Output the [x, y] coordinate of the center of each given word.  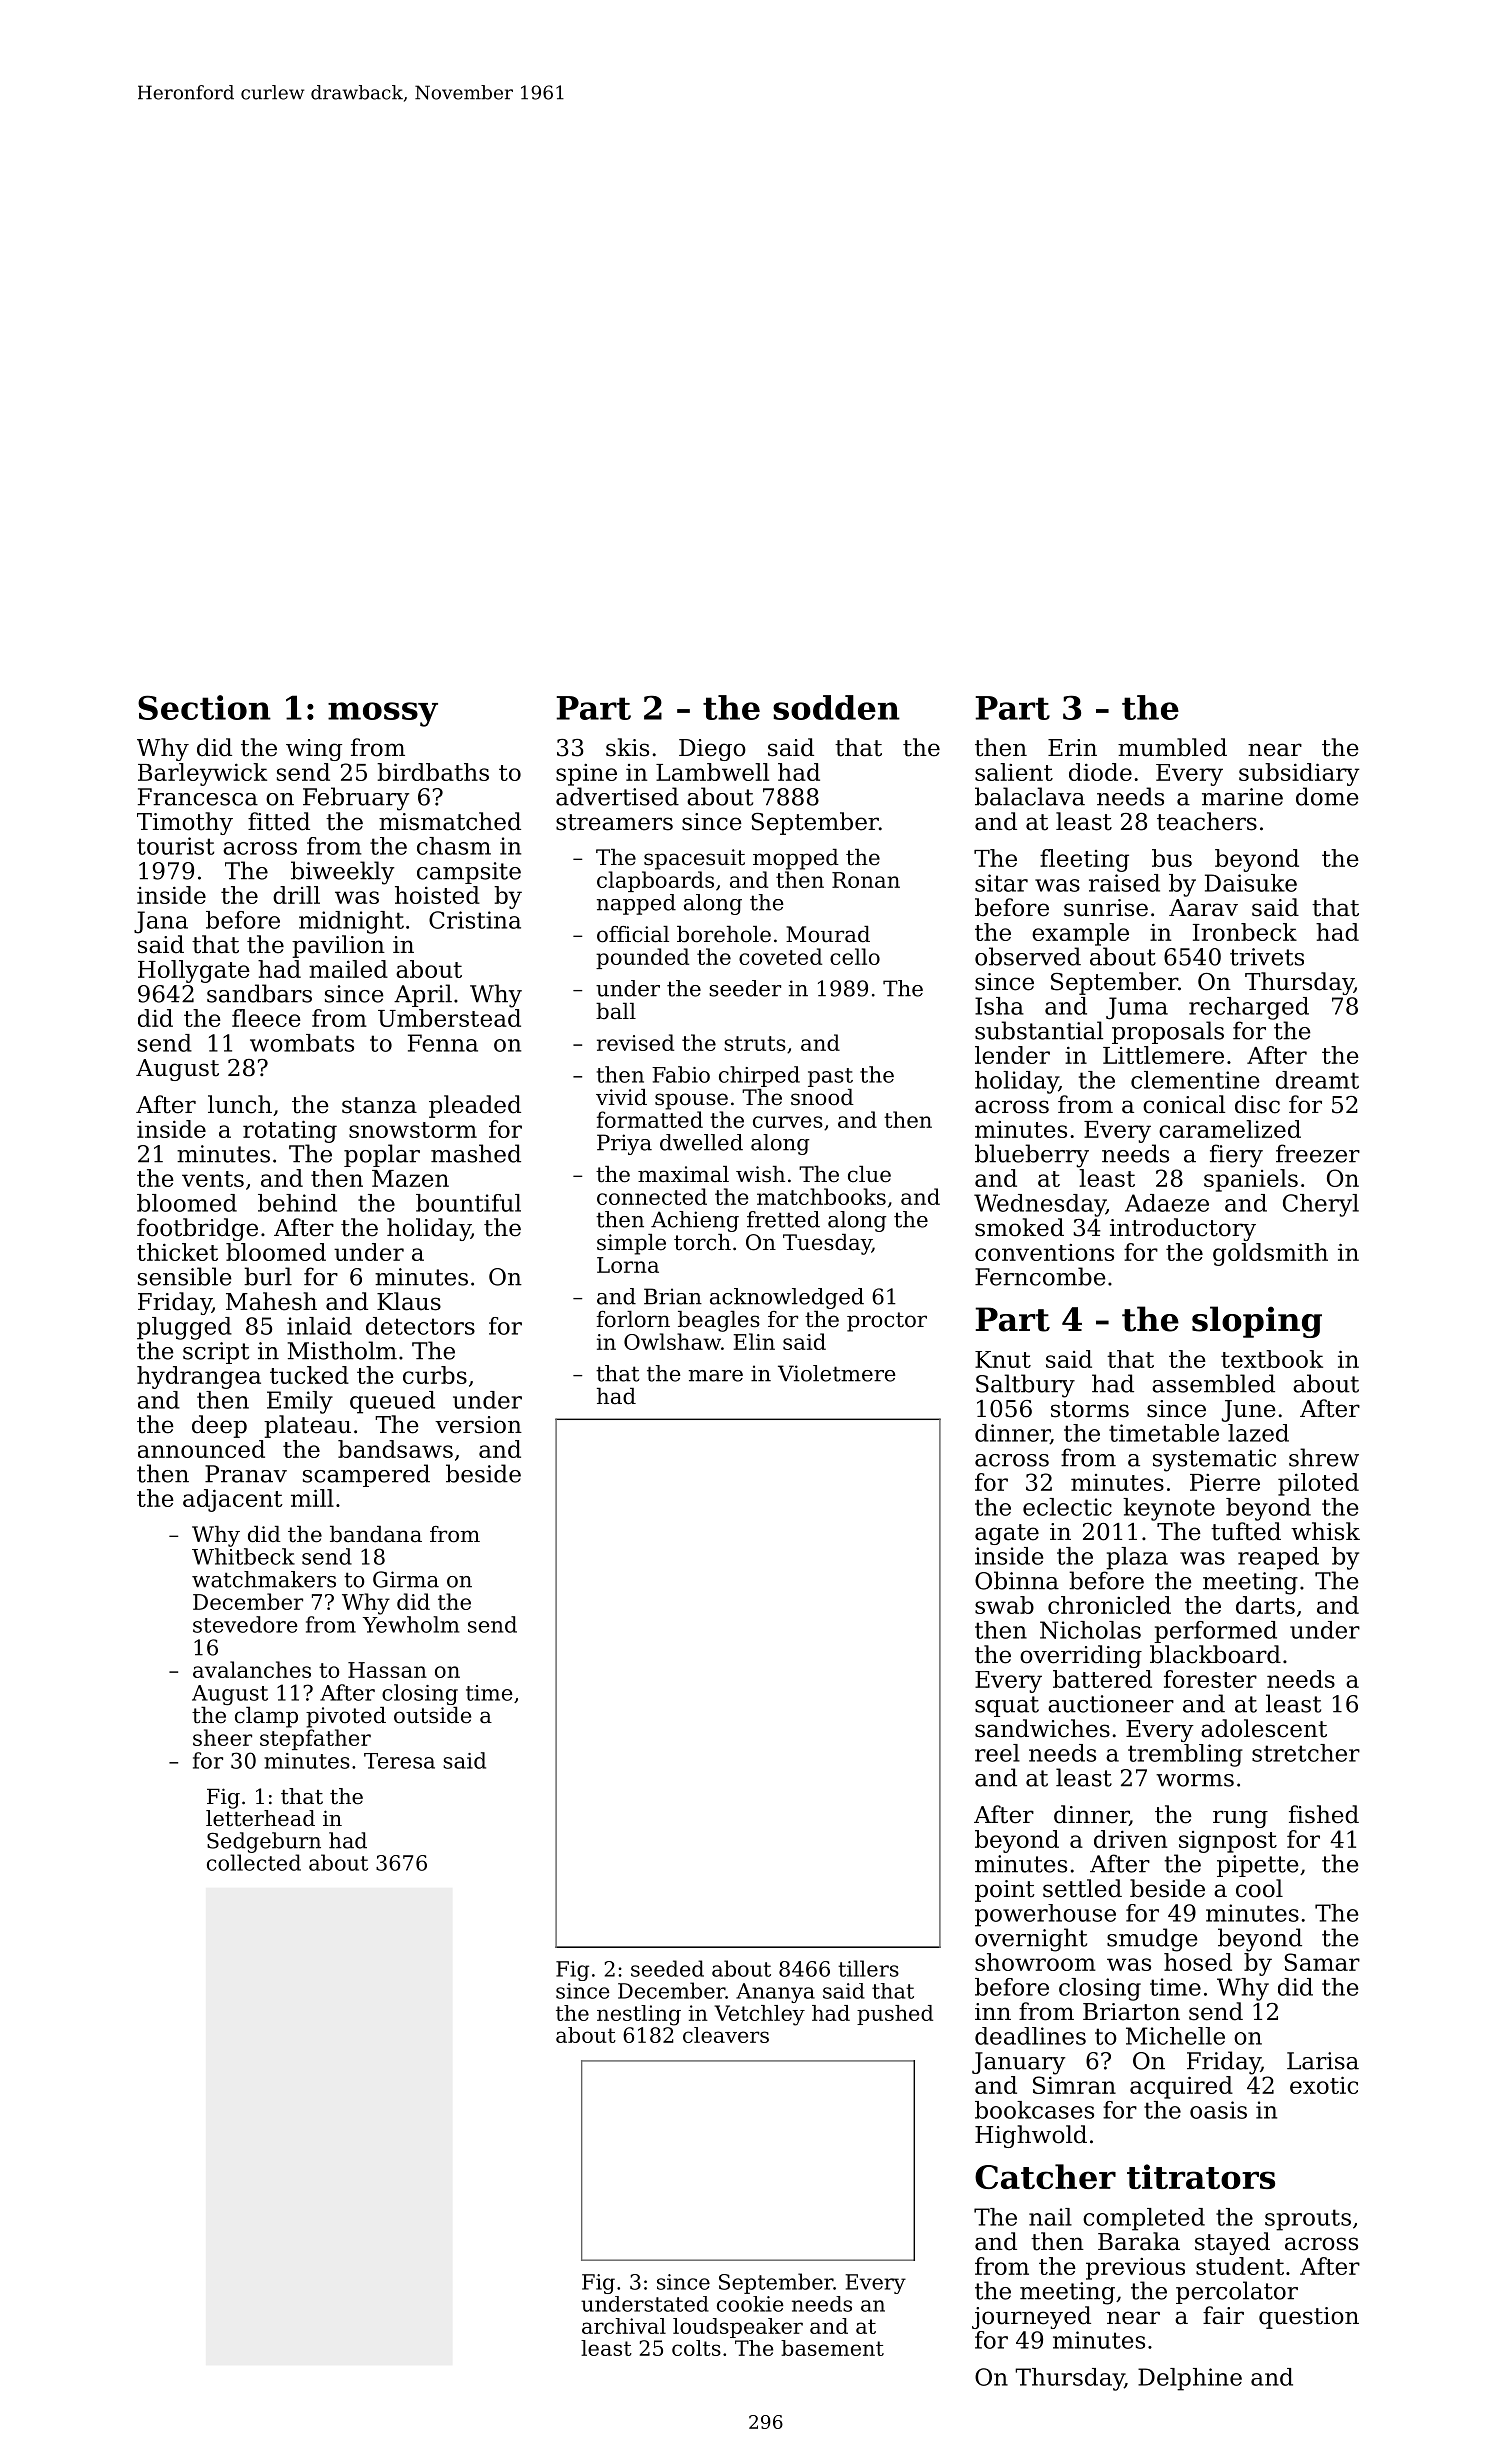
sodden [836, 707]
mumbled [1172, 747]
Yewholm [411, 1624]
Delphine [1190, 2379]
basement [832, 2348]
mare [716, 1376]
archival [624, 2326]
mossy [383, 714]
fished [1324, 1814]
